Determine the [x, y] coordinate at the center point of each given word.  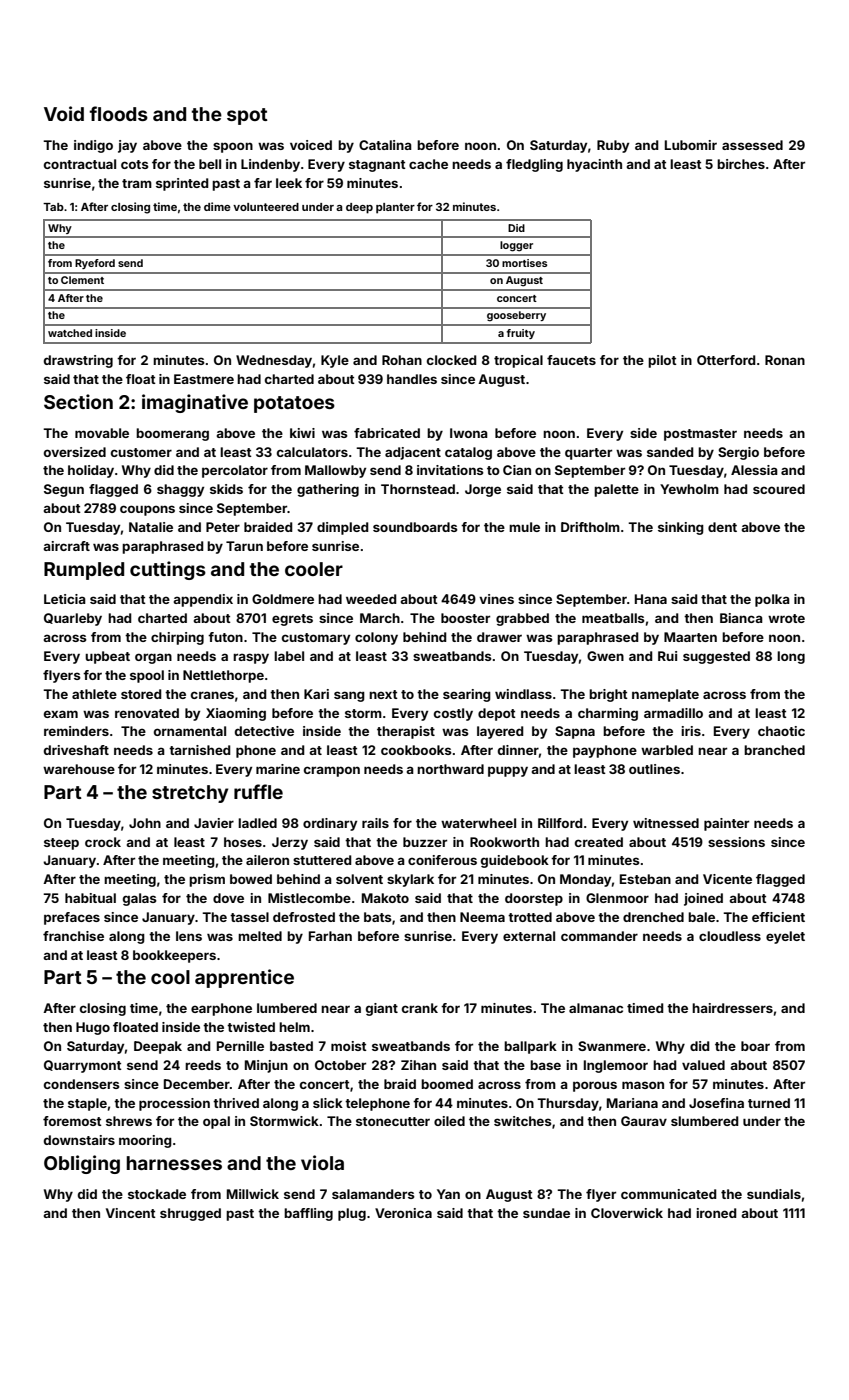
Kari [316, 694]
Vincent [131, 1213]
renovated [147, 713]
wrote [786, 618]
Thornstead [418, 489]
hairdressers [732, 1008]
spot [247, 116]
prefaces [72, 918]
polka [772, 600]
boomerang [172, 434]
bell [210, 164]
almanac [596, 1008]
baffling [308, 1214]
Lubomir [691, 145]
